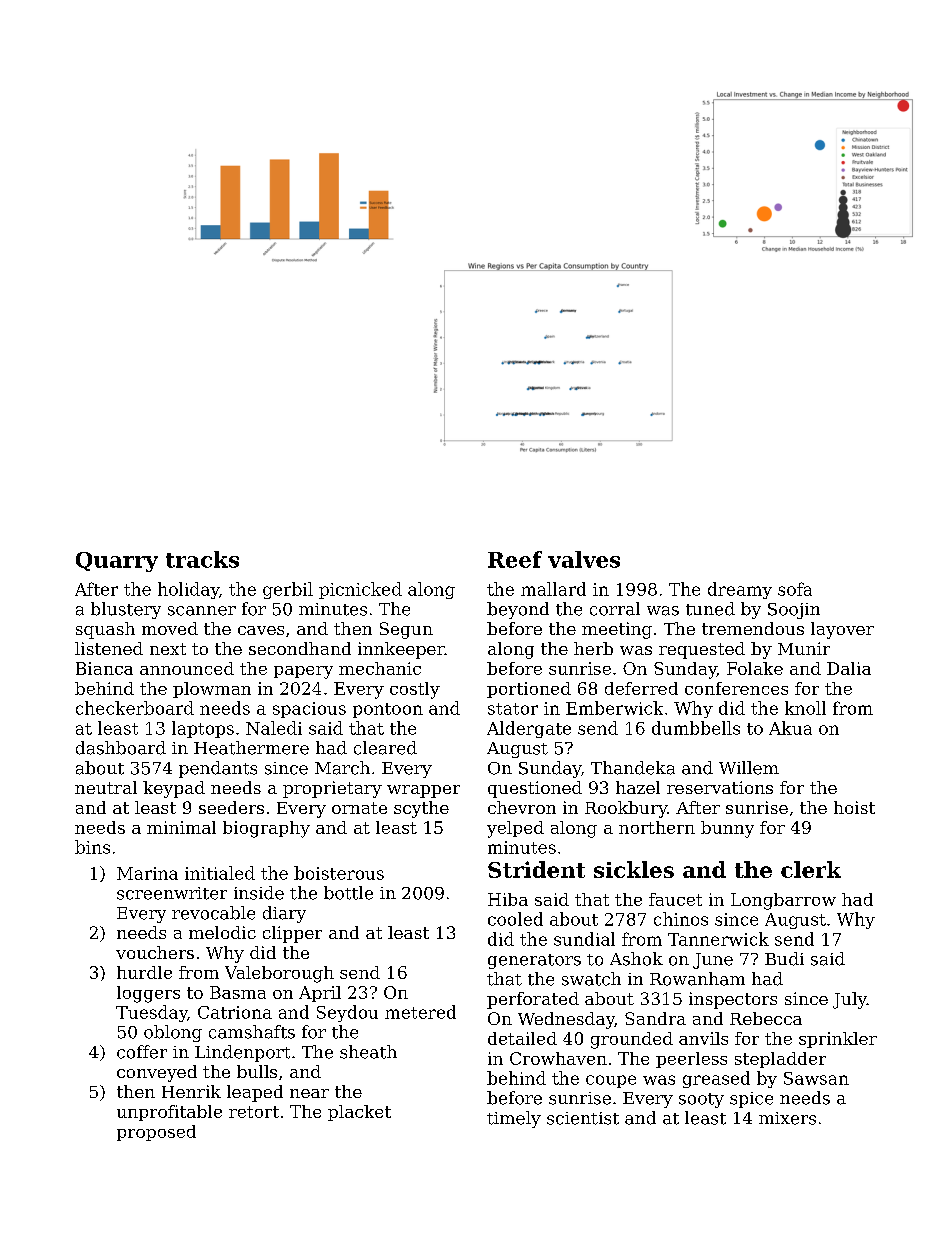  I want to click on Quarry, so click(117, 562).
